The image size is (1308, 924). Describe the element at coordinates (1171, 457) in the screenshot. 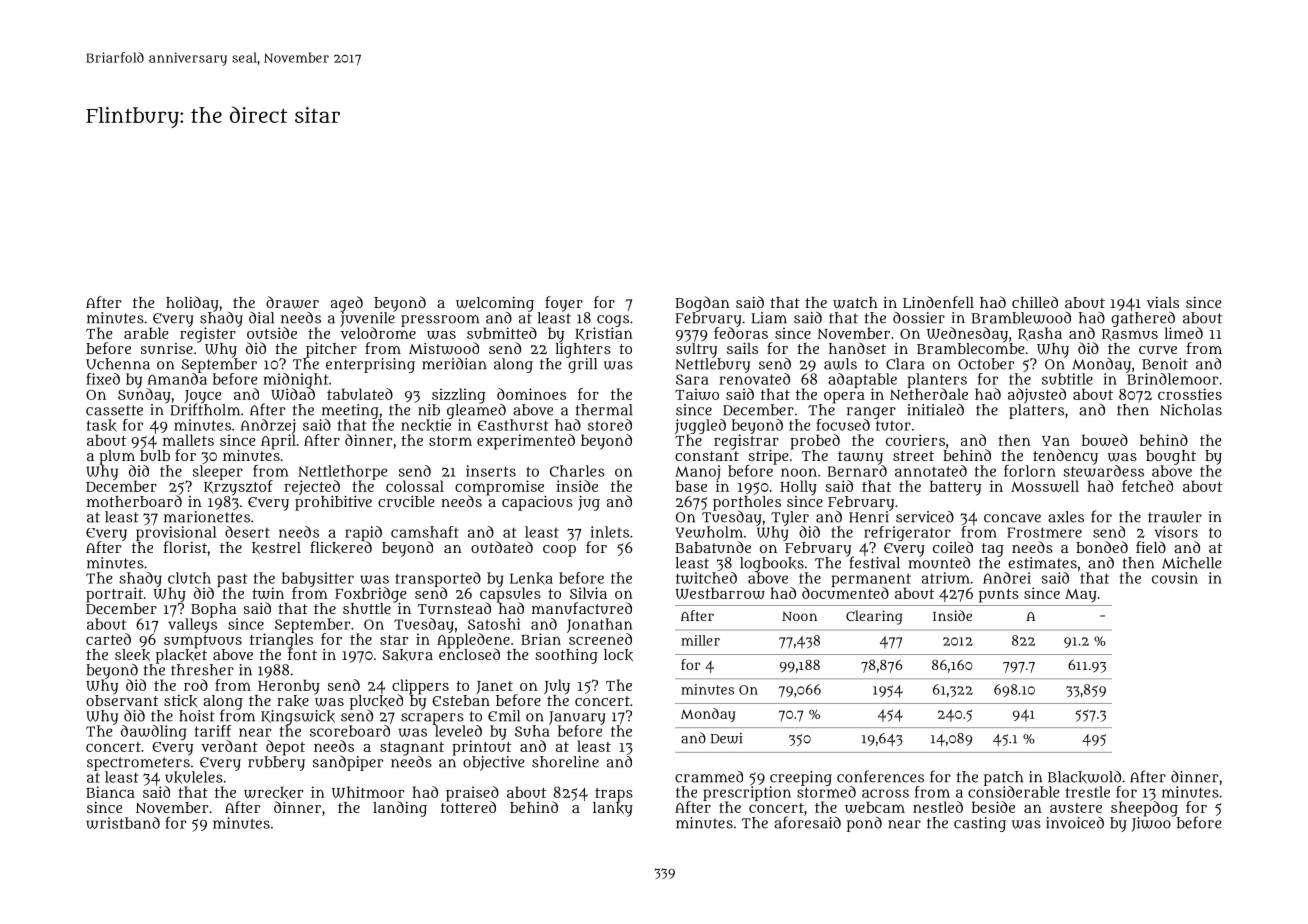

I see `bought` at that location.
